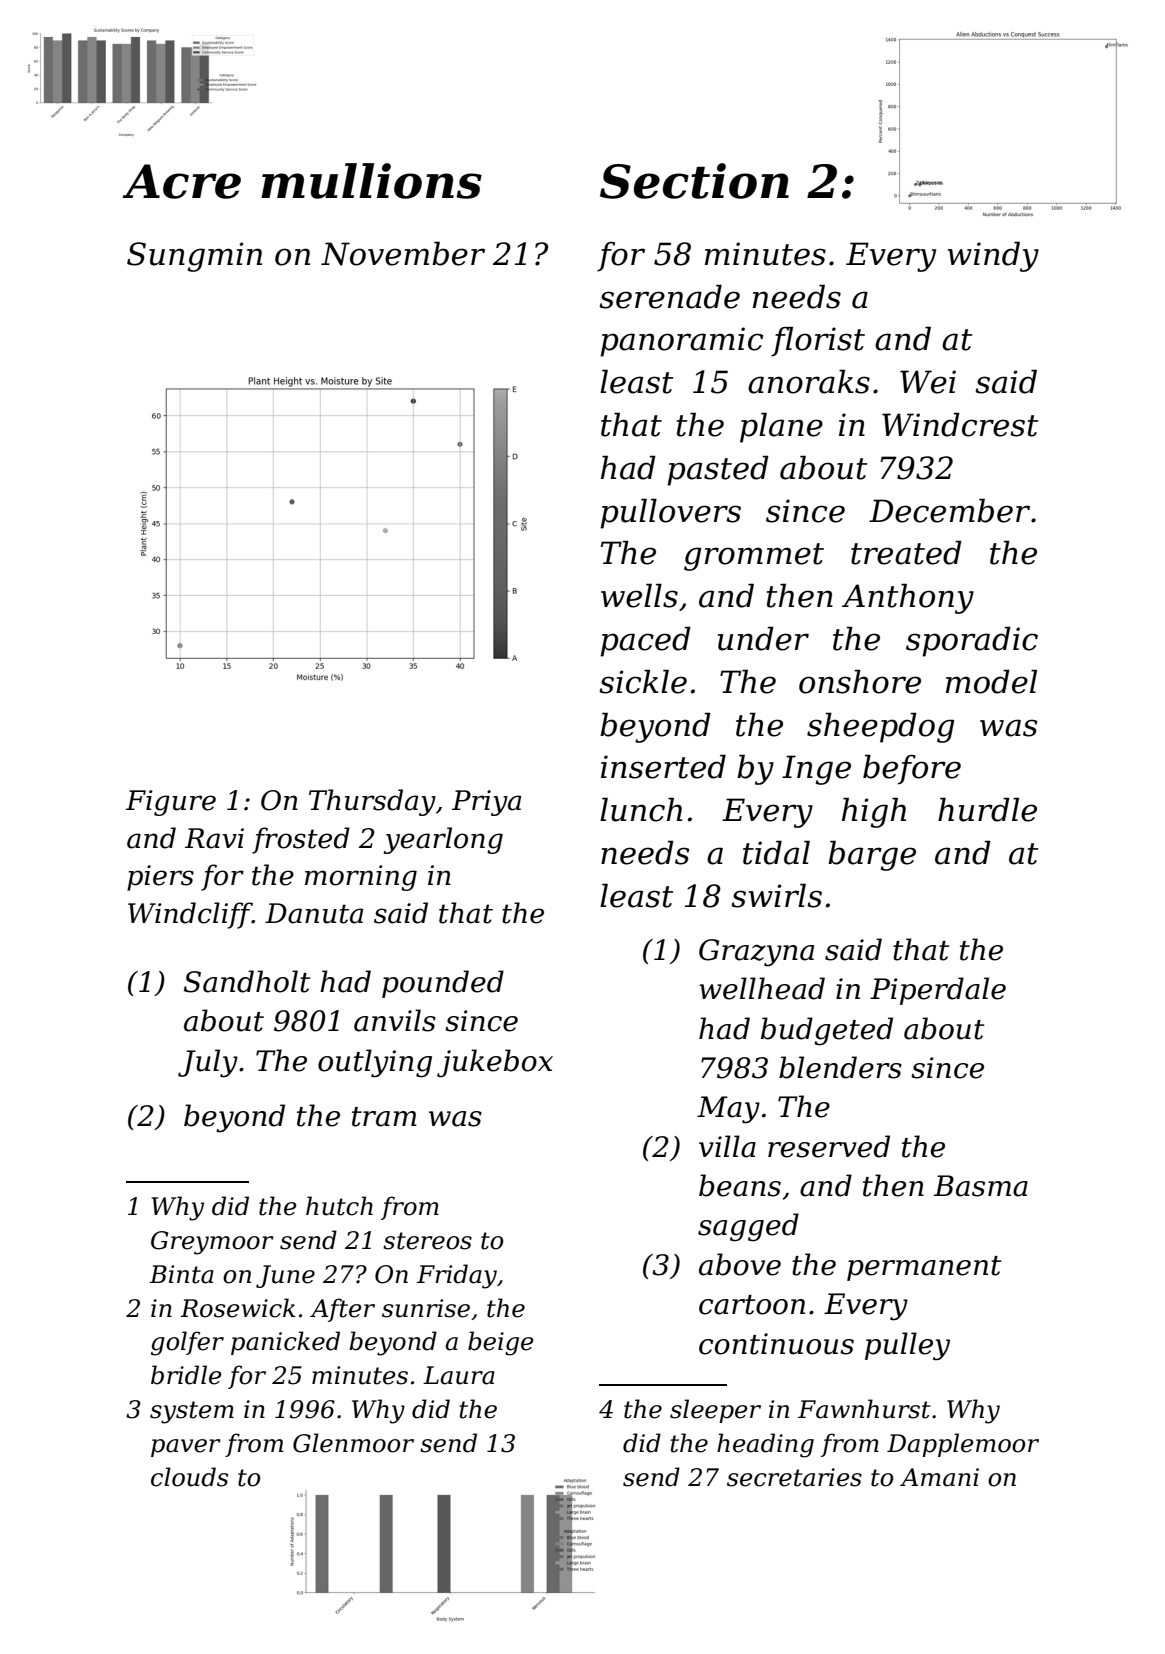  What do you see at coordinates (353, 1443) in the image?
I see `Glenmoor` at bounding box center [353, 1443].
